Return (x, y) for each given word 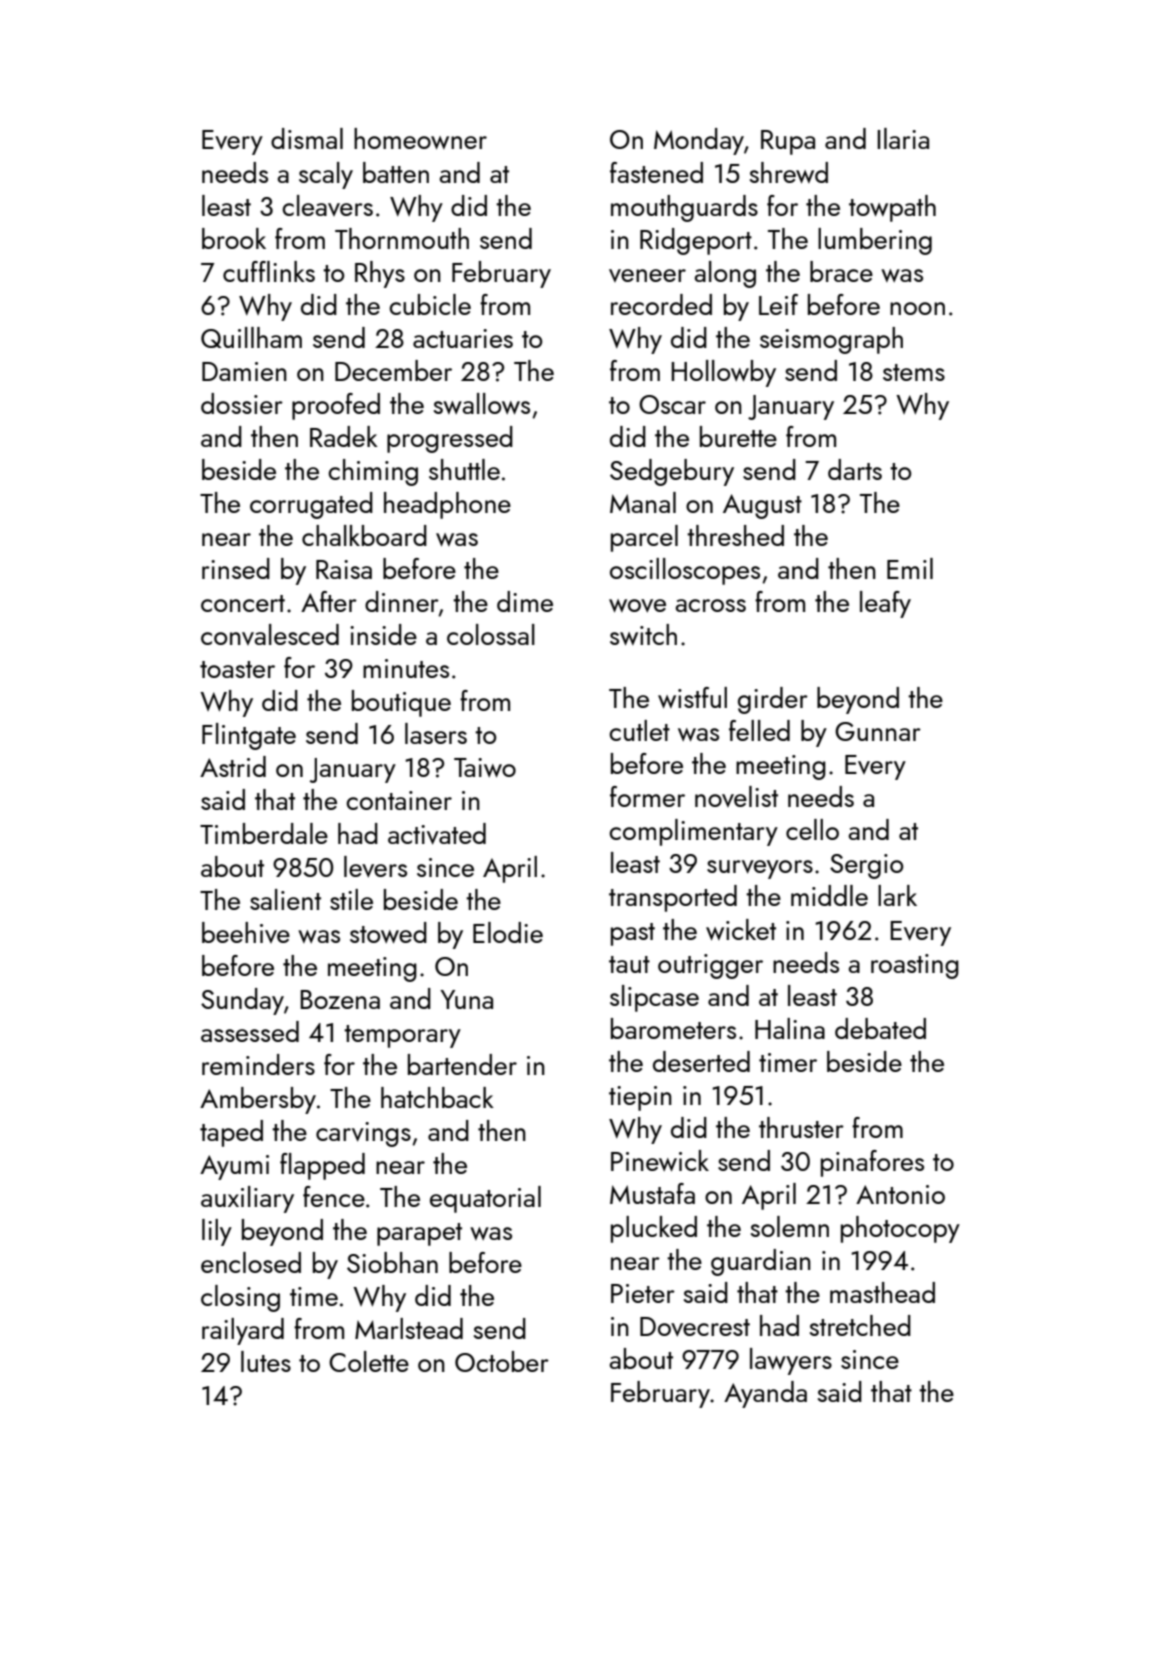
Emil (910, 568)
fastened (656, 172)
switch (643, 635)
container (399, 800)
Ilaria (903, 138)
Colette (369, 1361)
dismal (307, 138)
